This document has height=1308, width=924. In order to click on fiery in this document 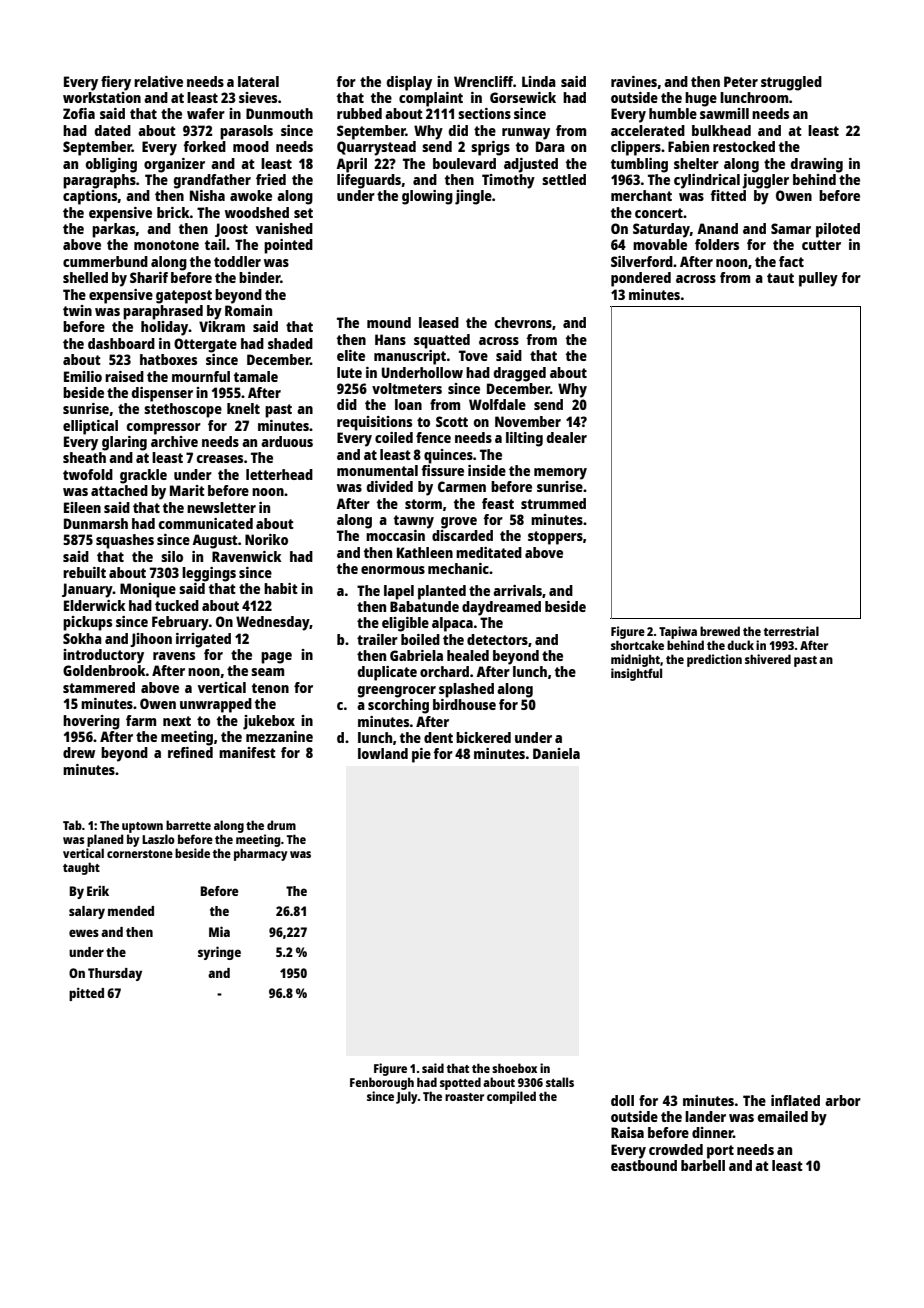, I will do `click(116, 83)`.
